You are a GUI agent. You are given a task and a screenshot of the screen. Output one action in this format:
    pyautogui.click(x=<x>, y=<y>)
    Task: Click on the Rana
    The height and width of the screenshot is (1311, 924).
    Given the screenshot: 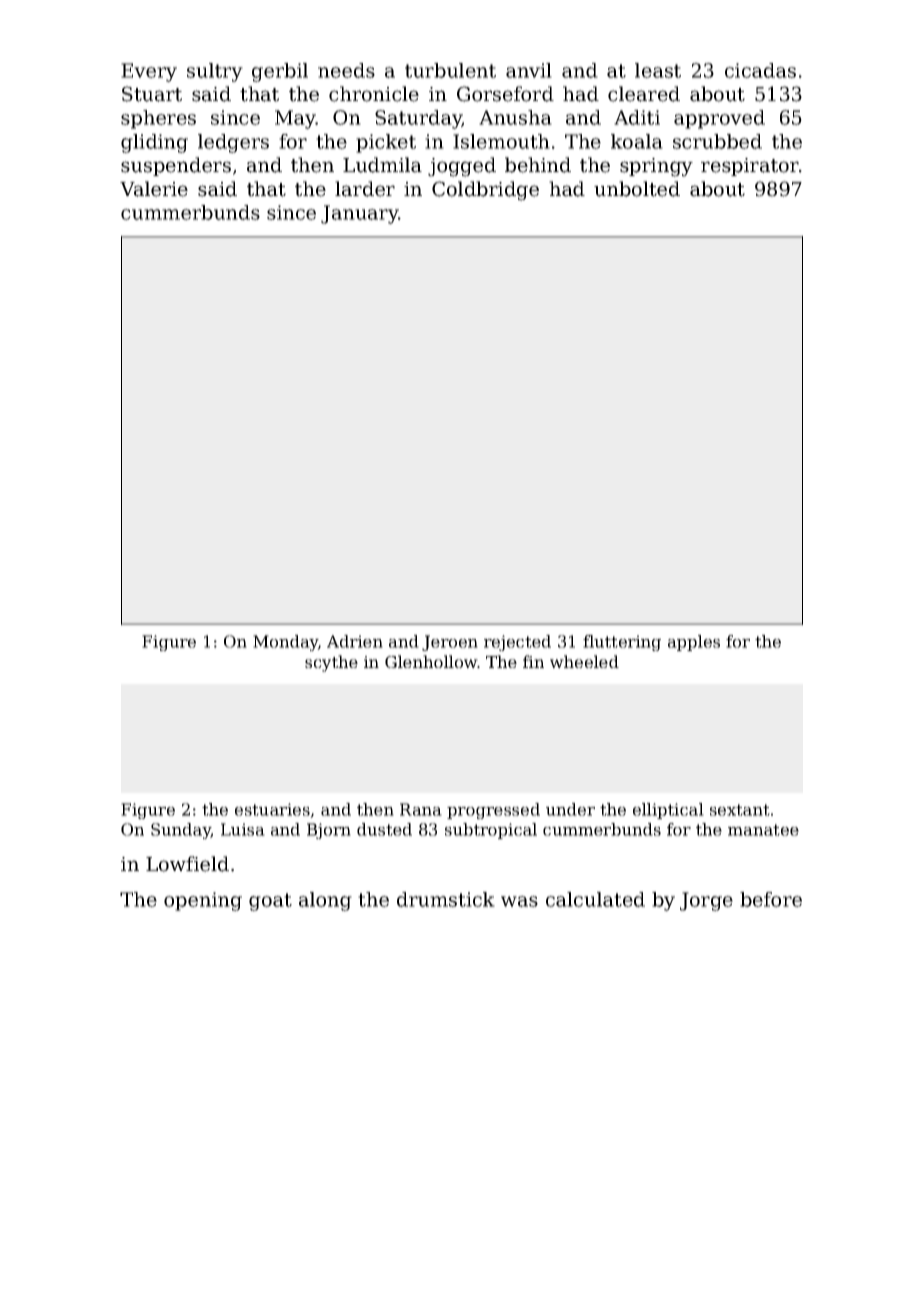 What is the action you would take?
    pyautogui.click(x=421, y=809)
